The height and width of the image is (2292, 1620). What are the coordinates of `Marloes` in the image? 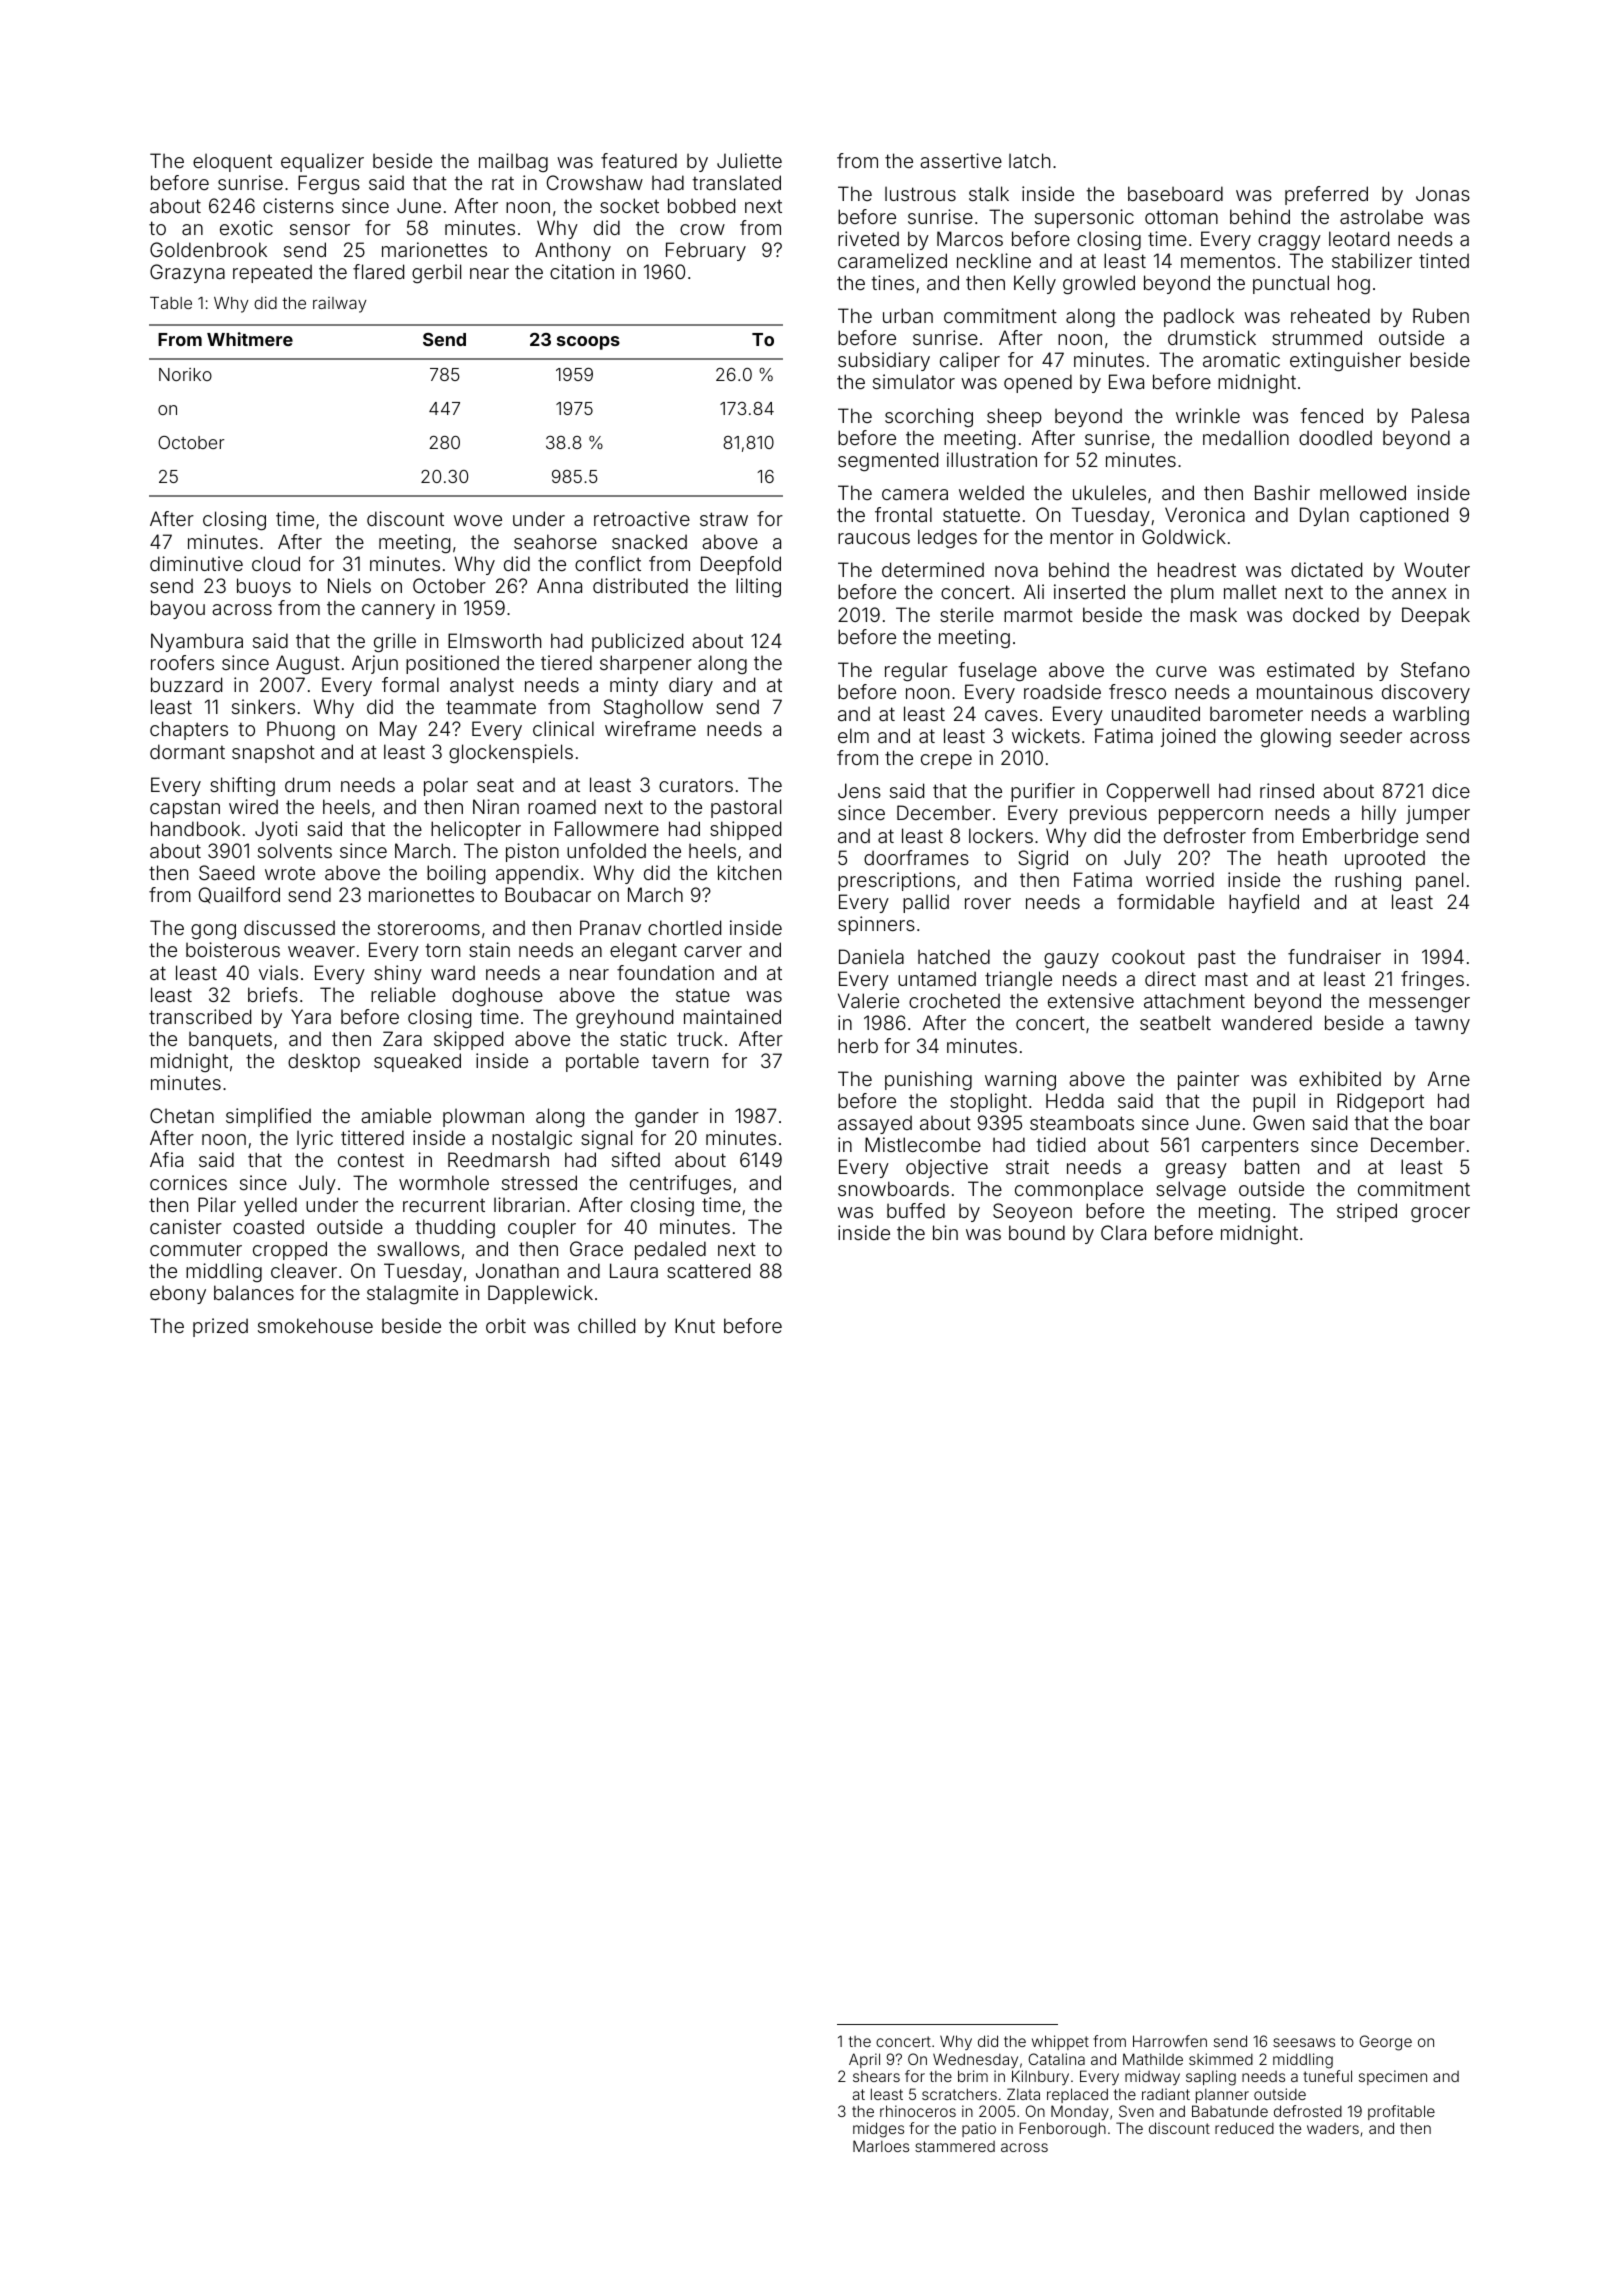 It's located at (881, 2146).
